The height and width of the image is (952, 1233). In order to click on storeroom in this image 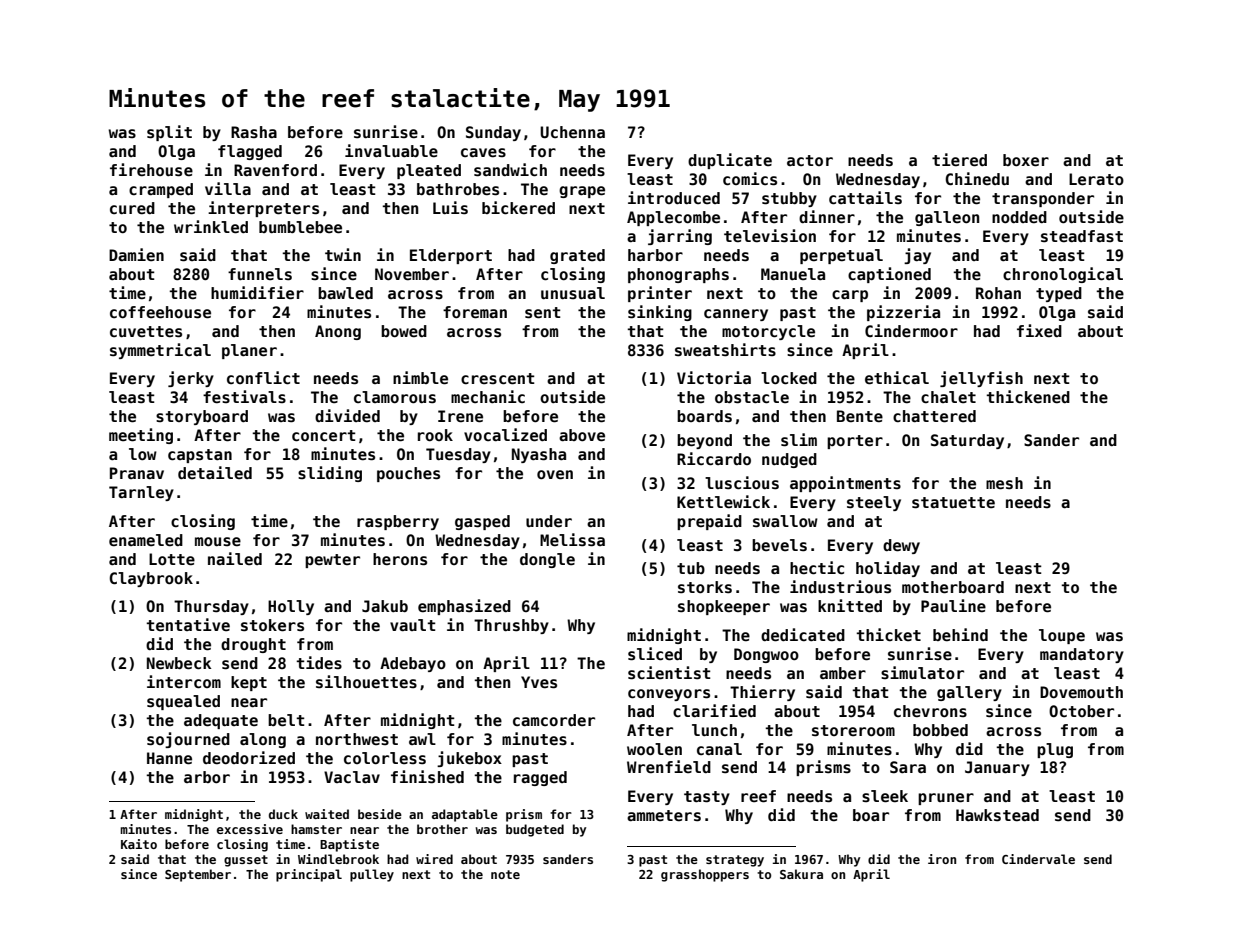, I will do `click(853, 731)`.
